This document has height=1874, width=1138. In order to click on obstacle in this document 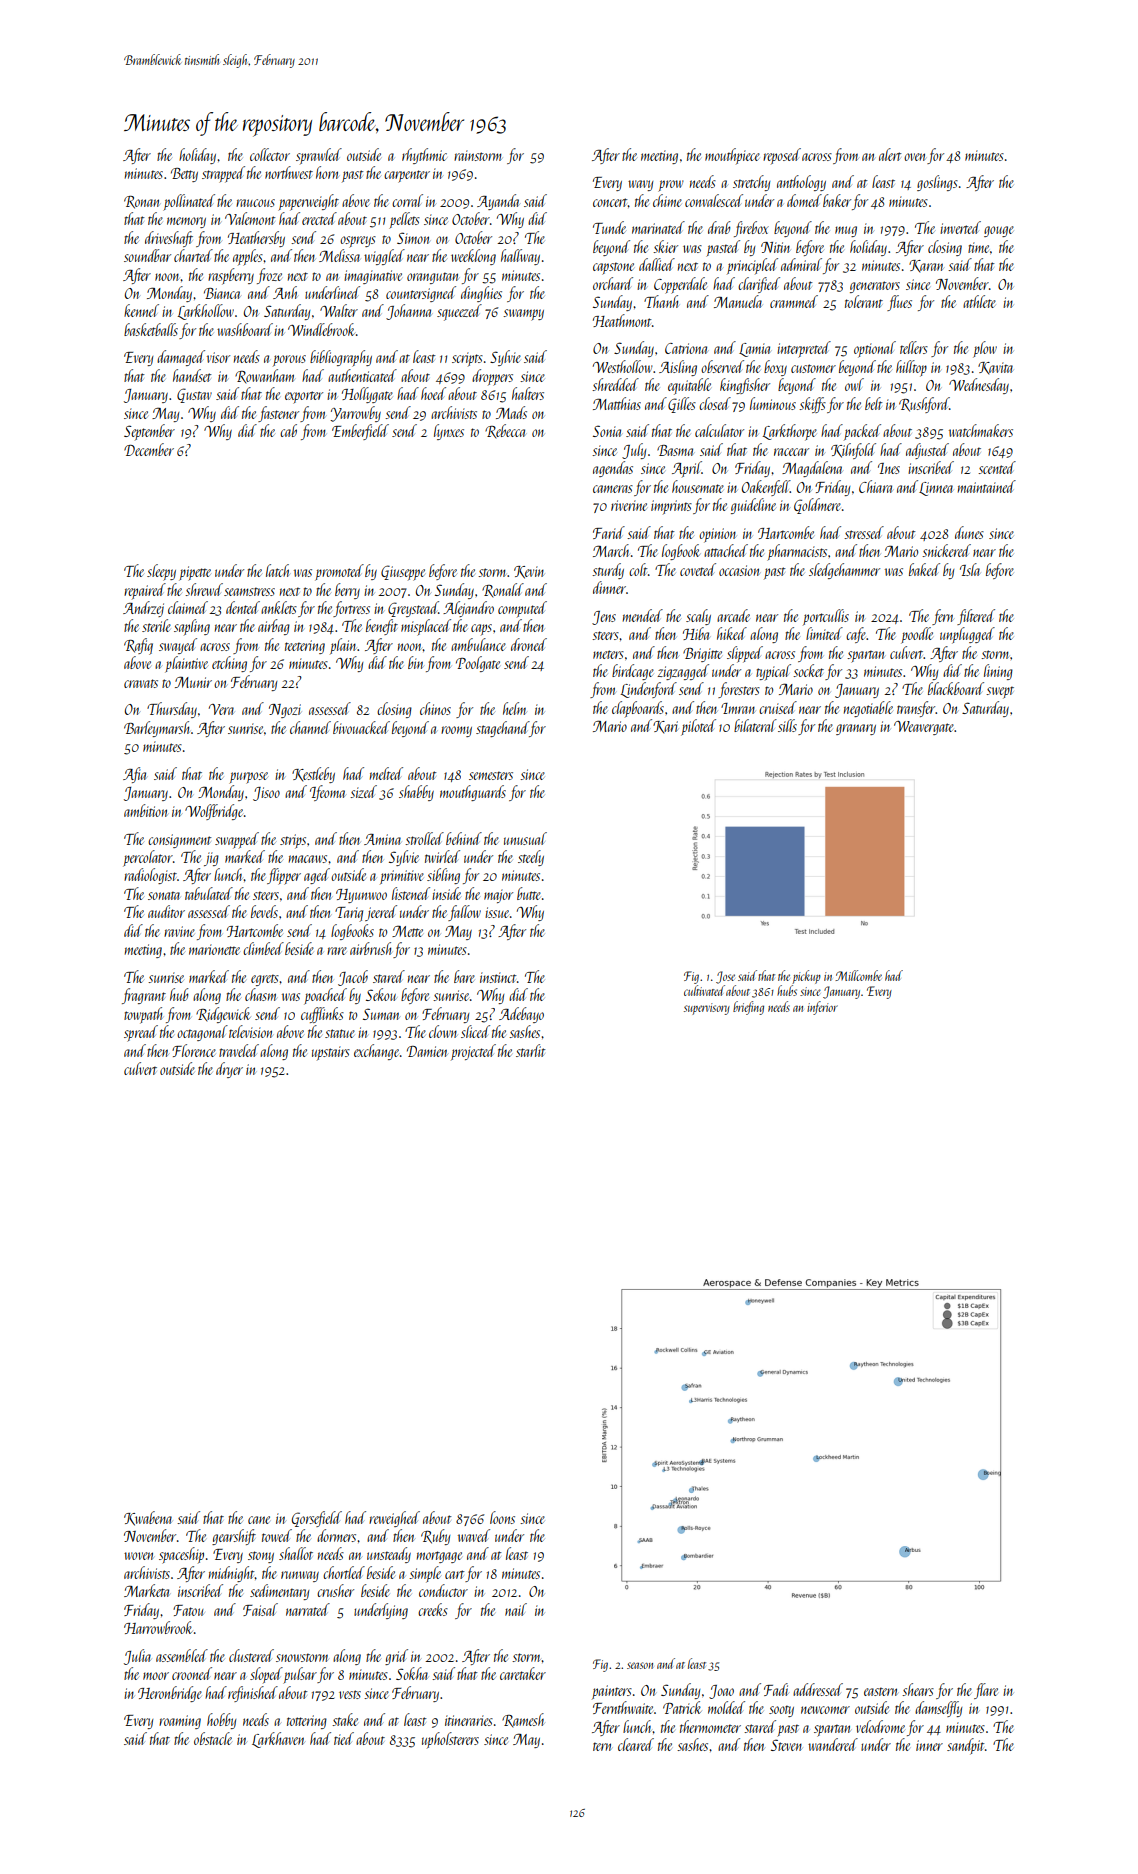, I will do `click(213, 1738)`.
